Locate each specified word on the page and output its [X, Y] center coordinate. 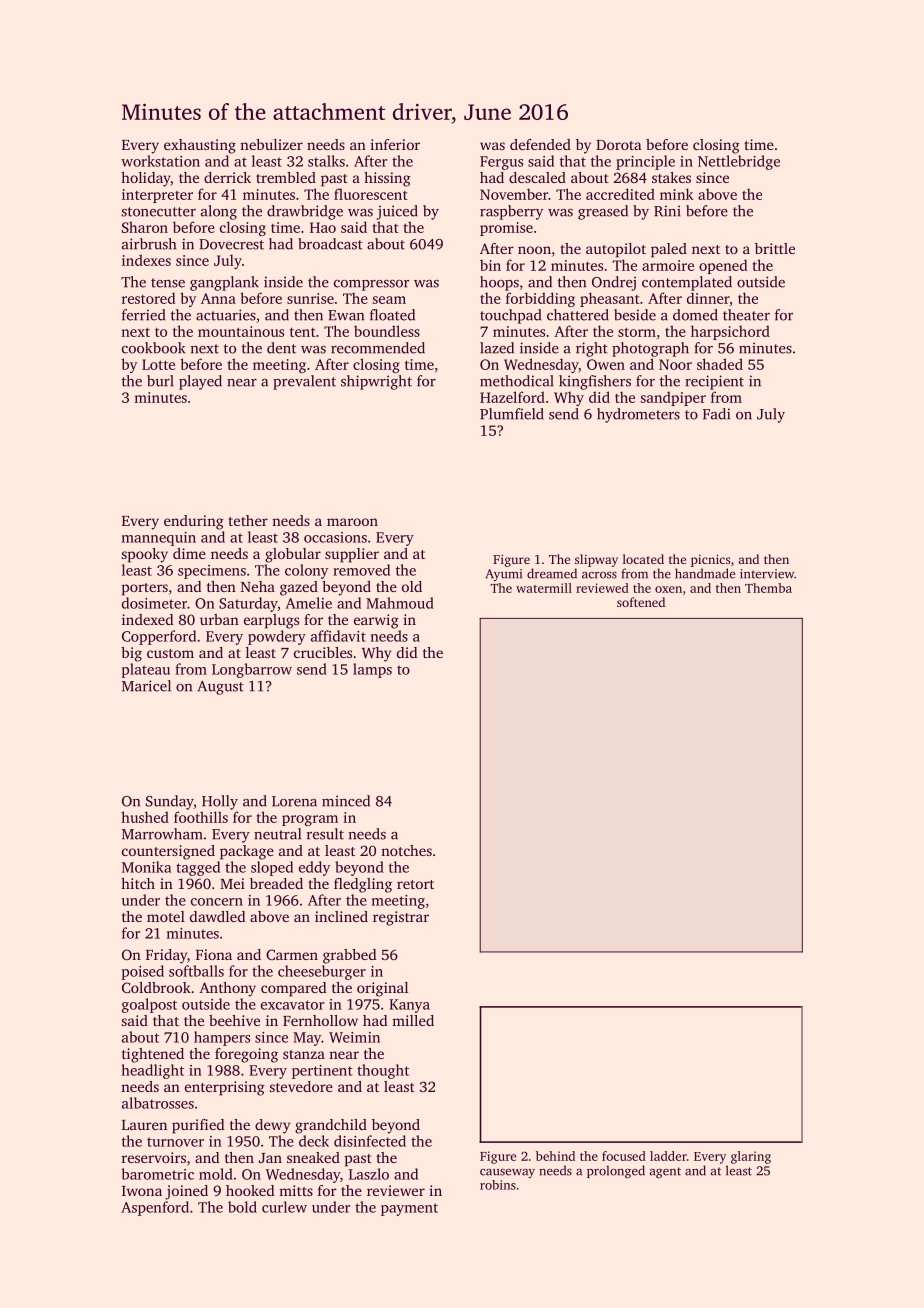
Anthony [227, 989]
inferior [395, 144]
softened [641, 602]
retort [415, 884]
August [220, 688]
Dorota [619, 145]
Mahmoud [400, 603]
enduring [194, 522]
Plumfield [512, 414]
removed [361, 570]
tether [248, 520]
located [643, 559]
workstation [160, 161]
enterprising [225, 1088]
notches [406, 850]
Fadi [716, 414]
